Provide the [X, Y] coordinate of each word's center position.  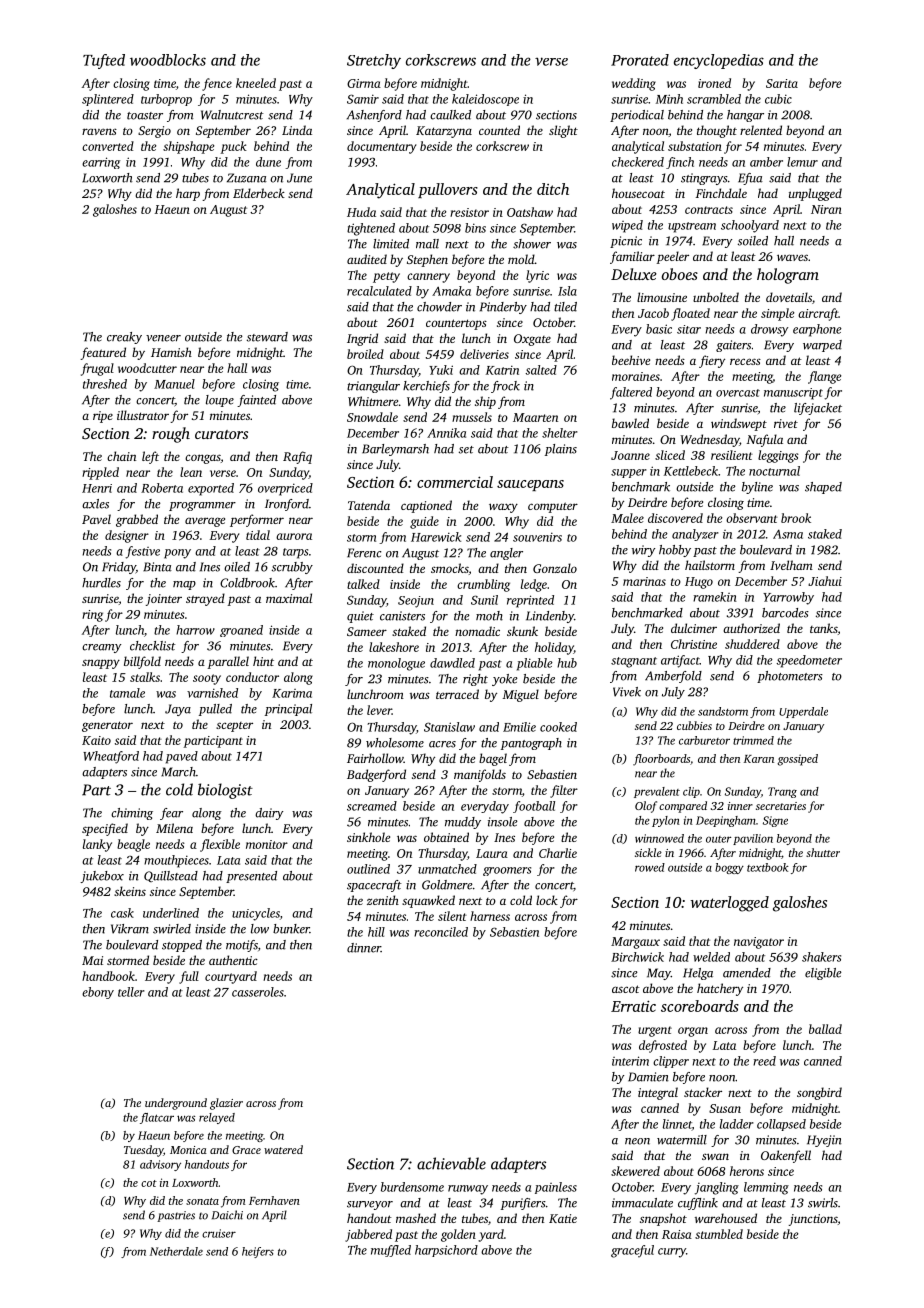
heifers [258, 1252]
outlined [368, 869]
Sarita [782, 83]
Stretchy [374, 61]
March [178, 772]
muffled [391, 1251]
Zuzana [247, 178]
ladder [737, 1124]
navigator [759, 943]
